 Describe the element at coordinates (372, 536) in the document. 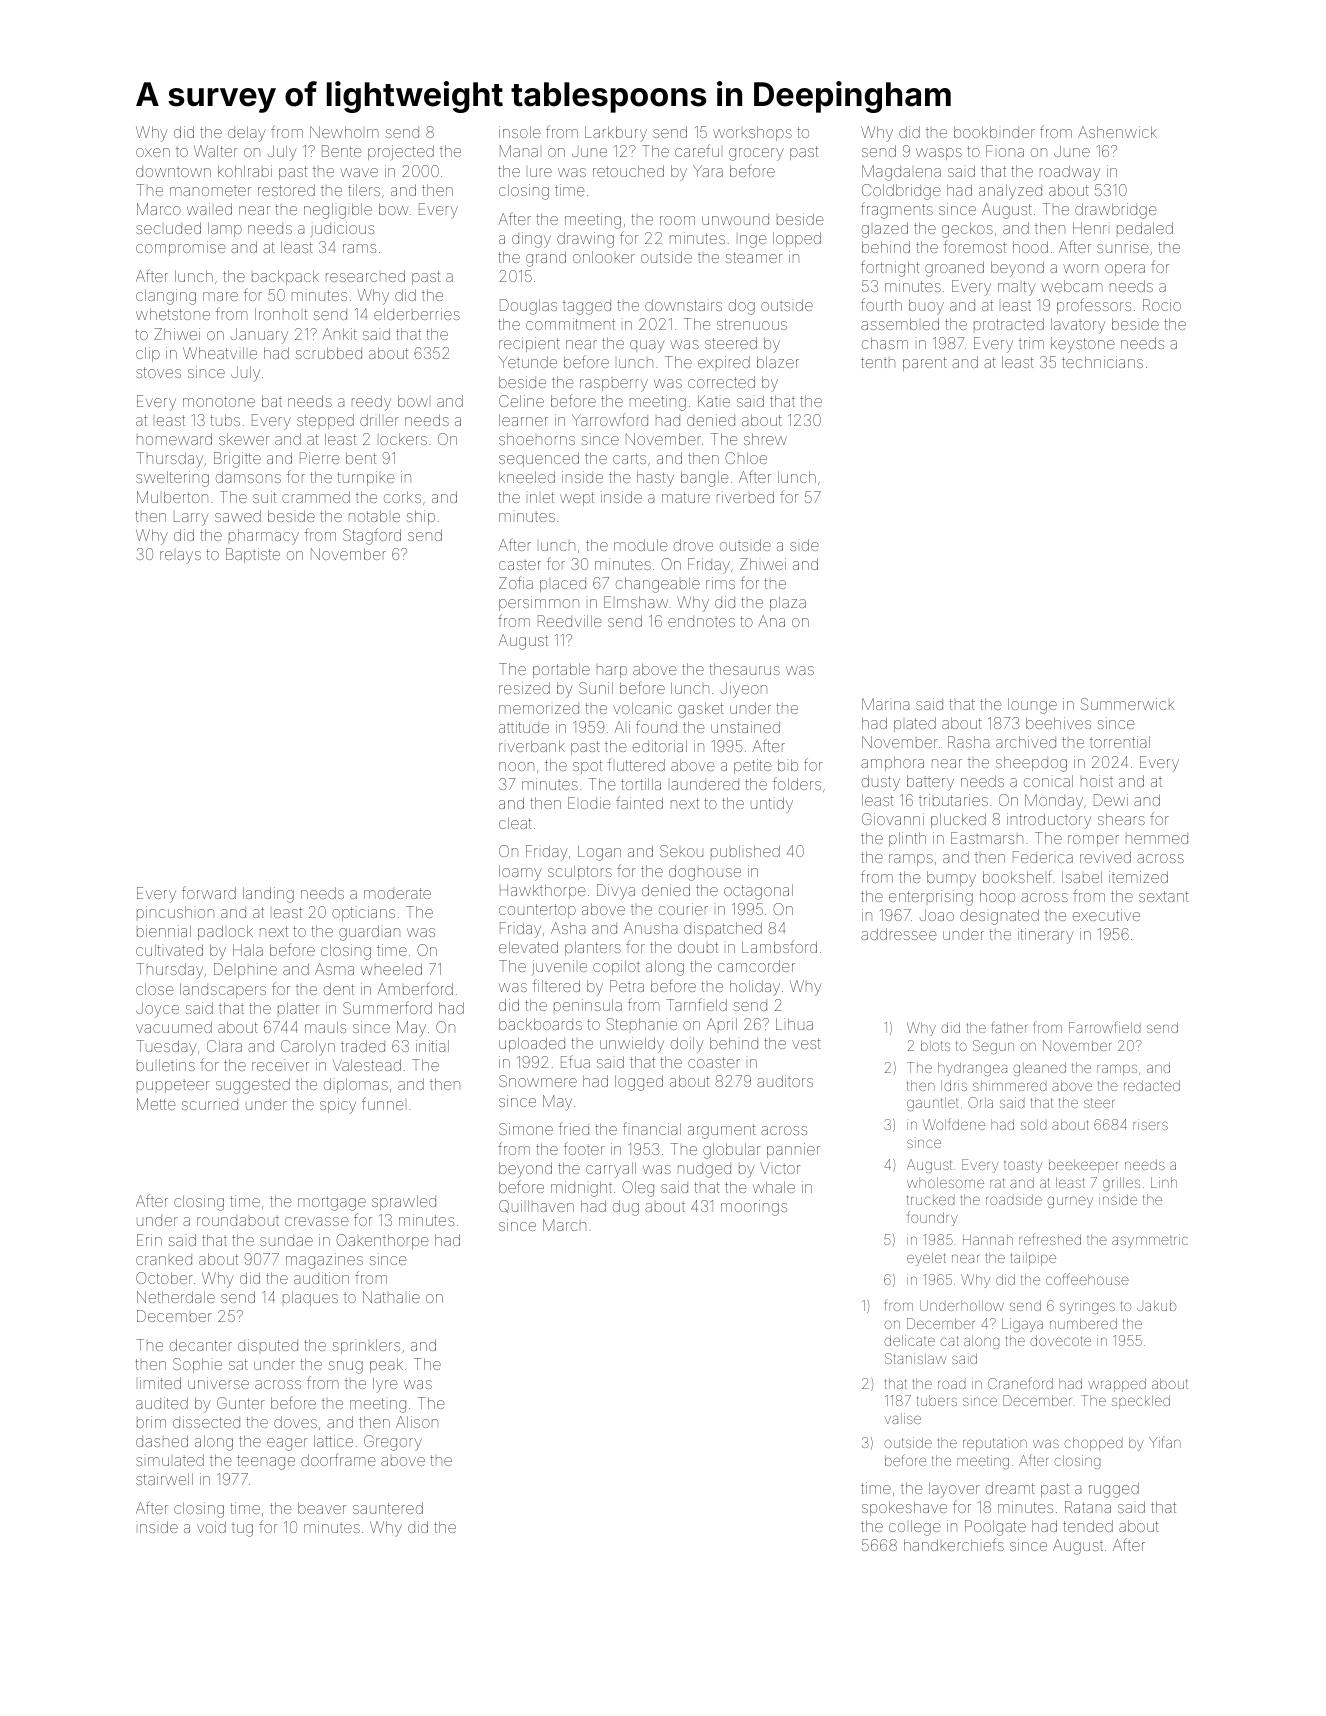

I see `Stagford` at that location.
